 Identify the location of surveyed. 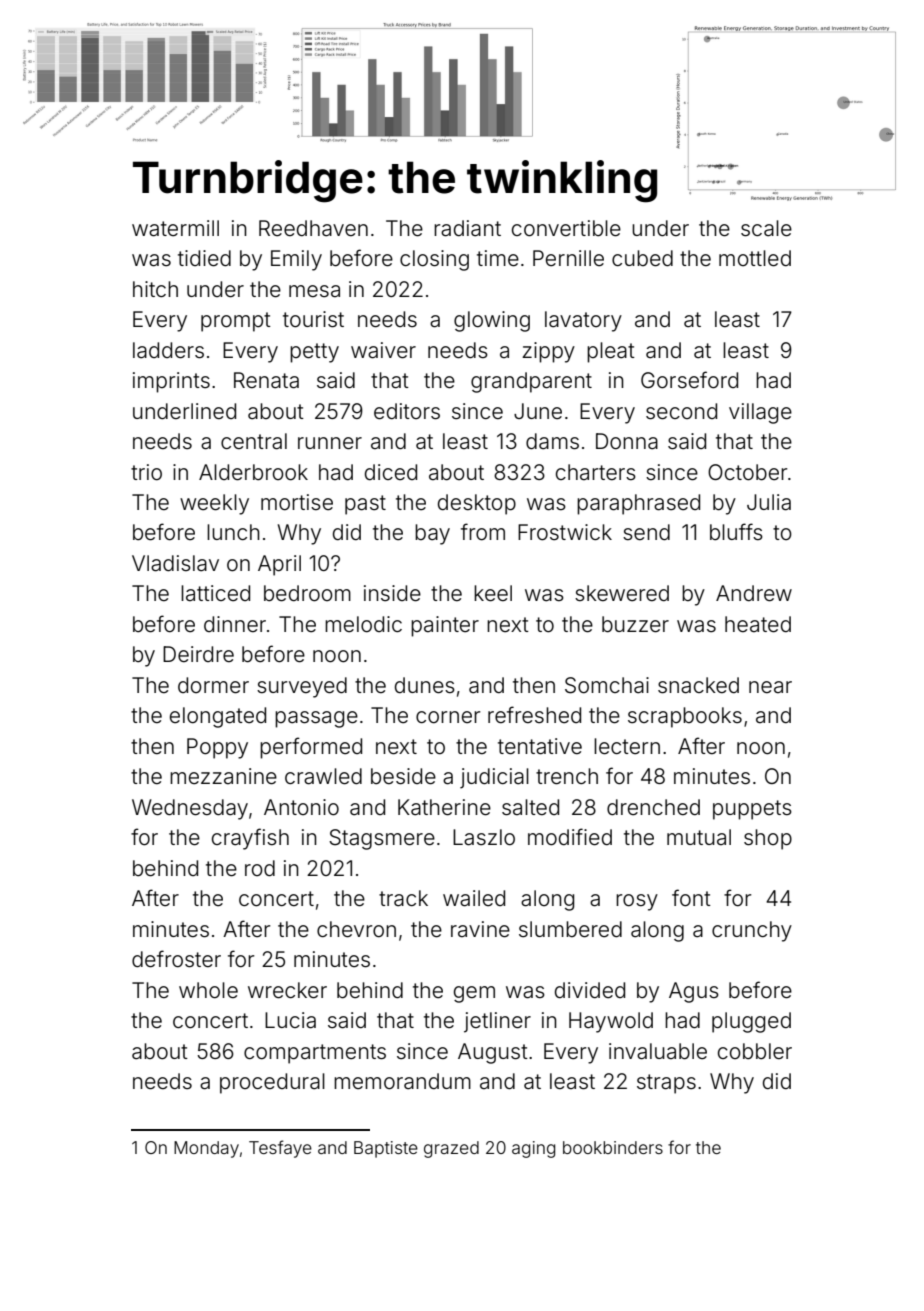
(302, 687).
